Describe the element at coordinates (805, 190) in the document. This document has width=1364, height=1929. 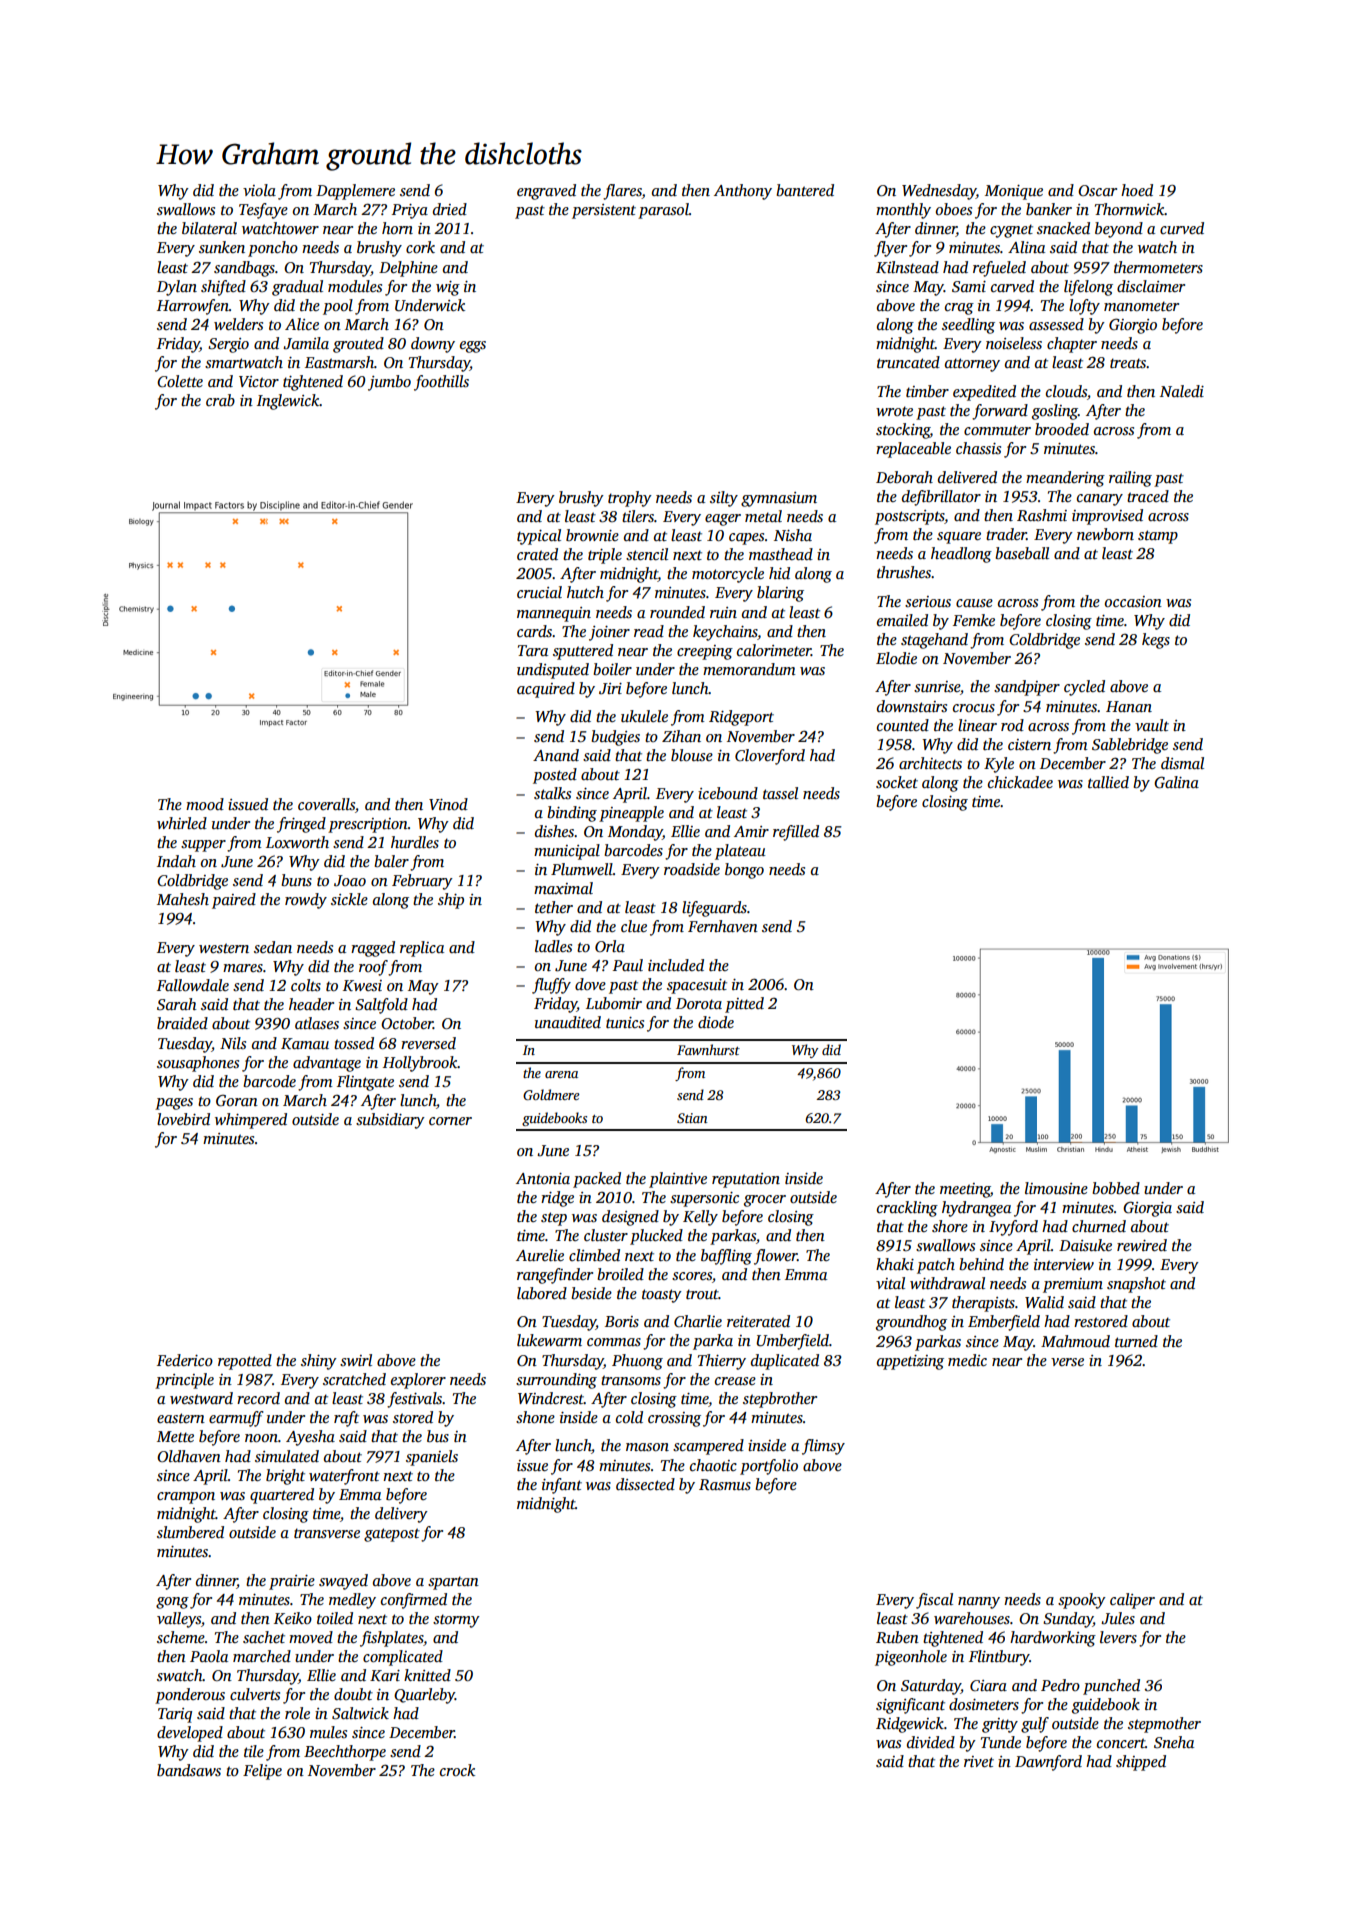
I see `bantered` at that location.
